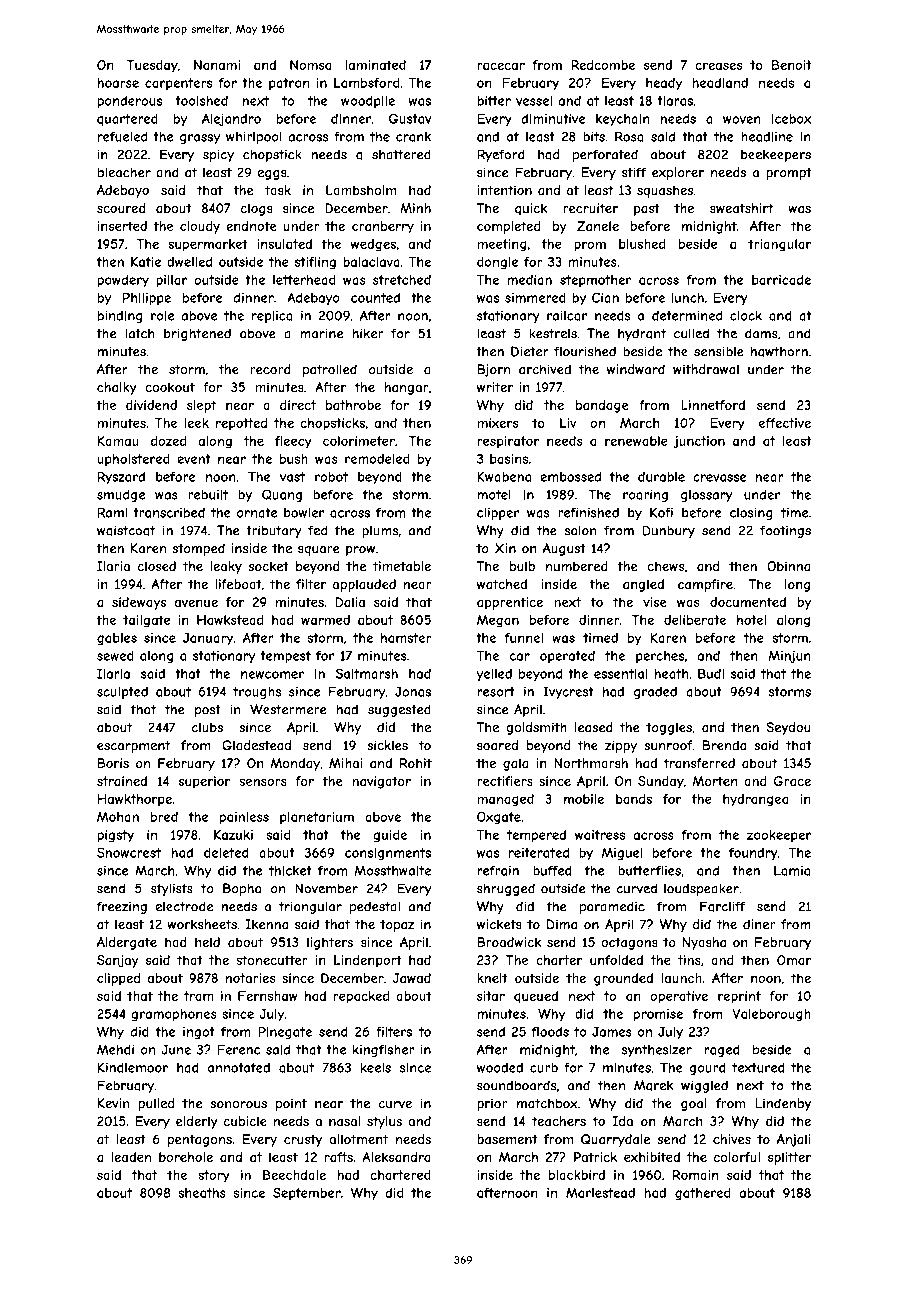 The height and width of the screenshot is (1316, 908). What do you see at coordinates (505, 548) in the screenshot?
I see `Xin` at bounding box center [505, 548].
